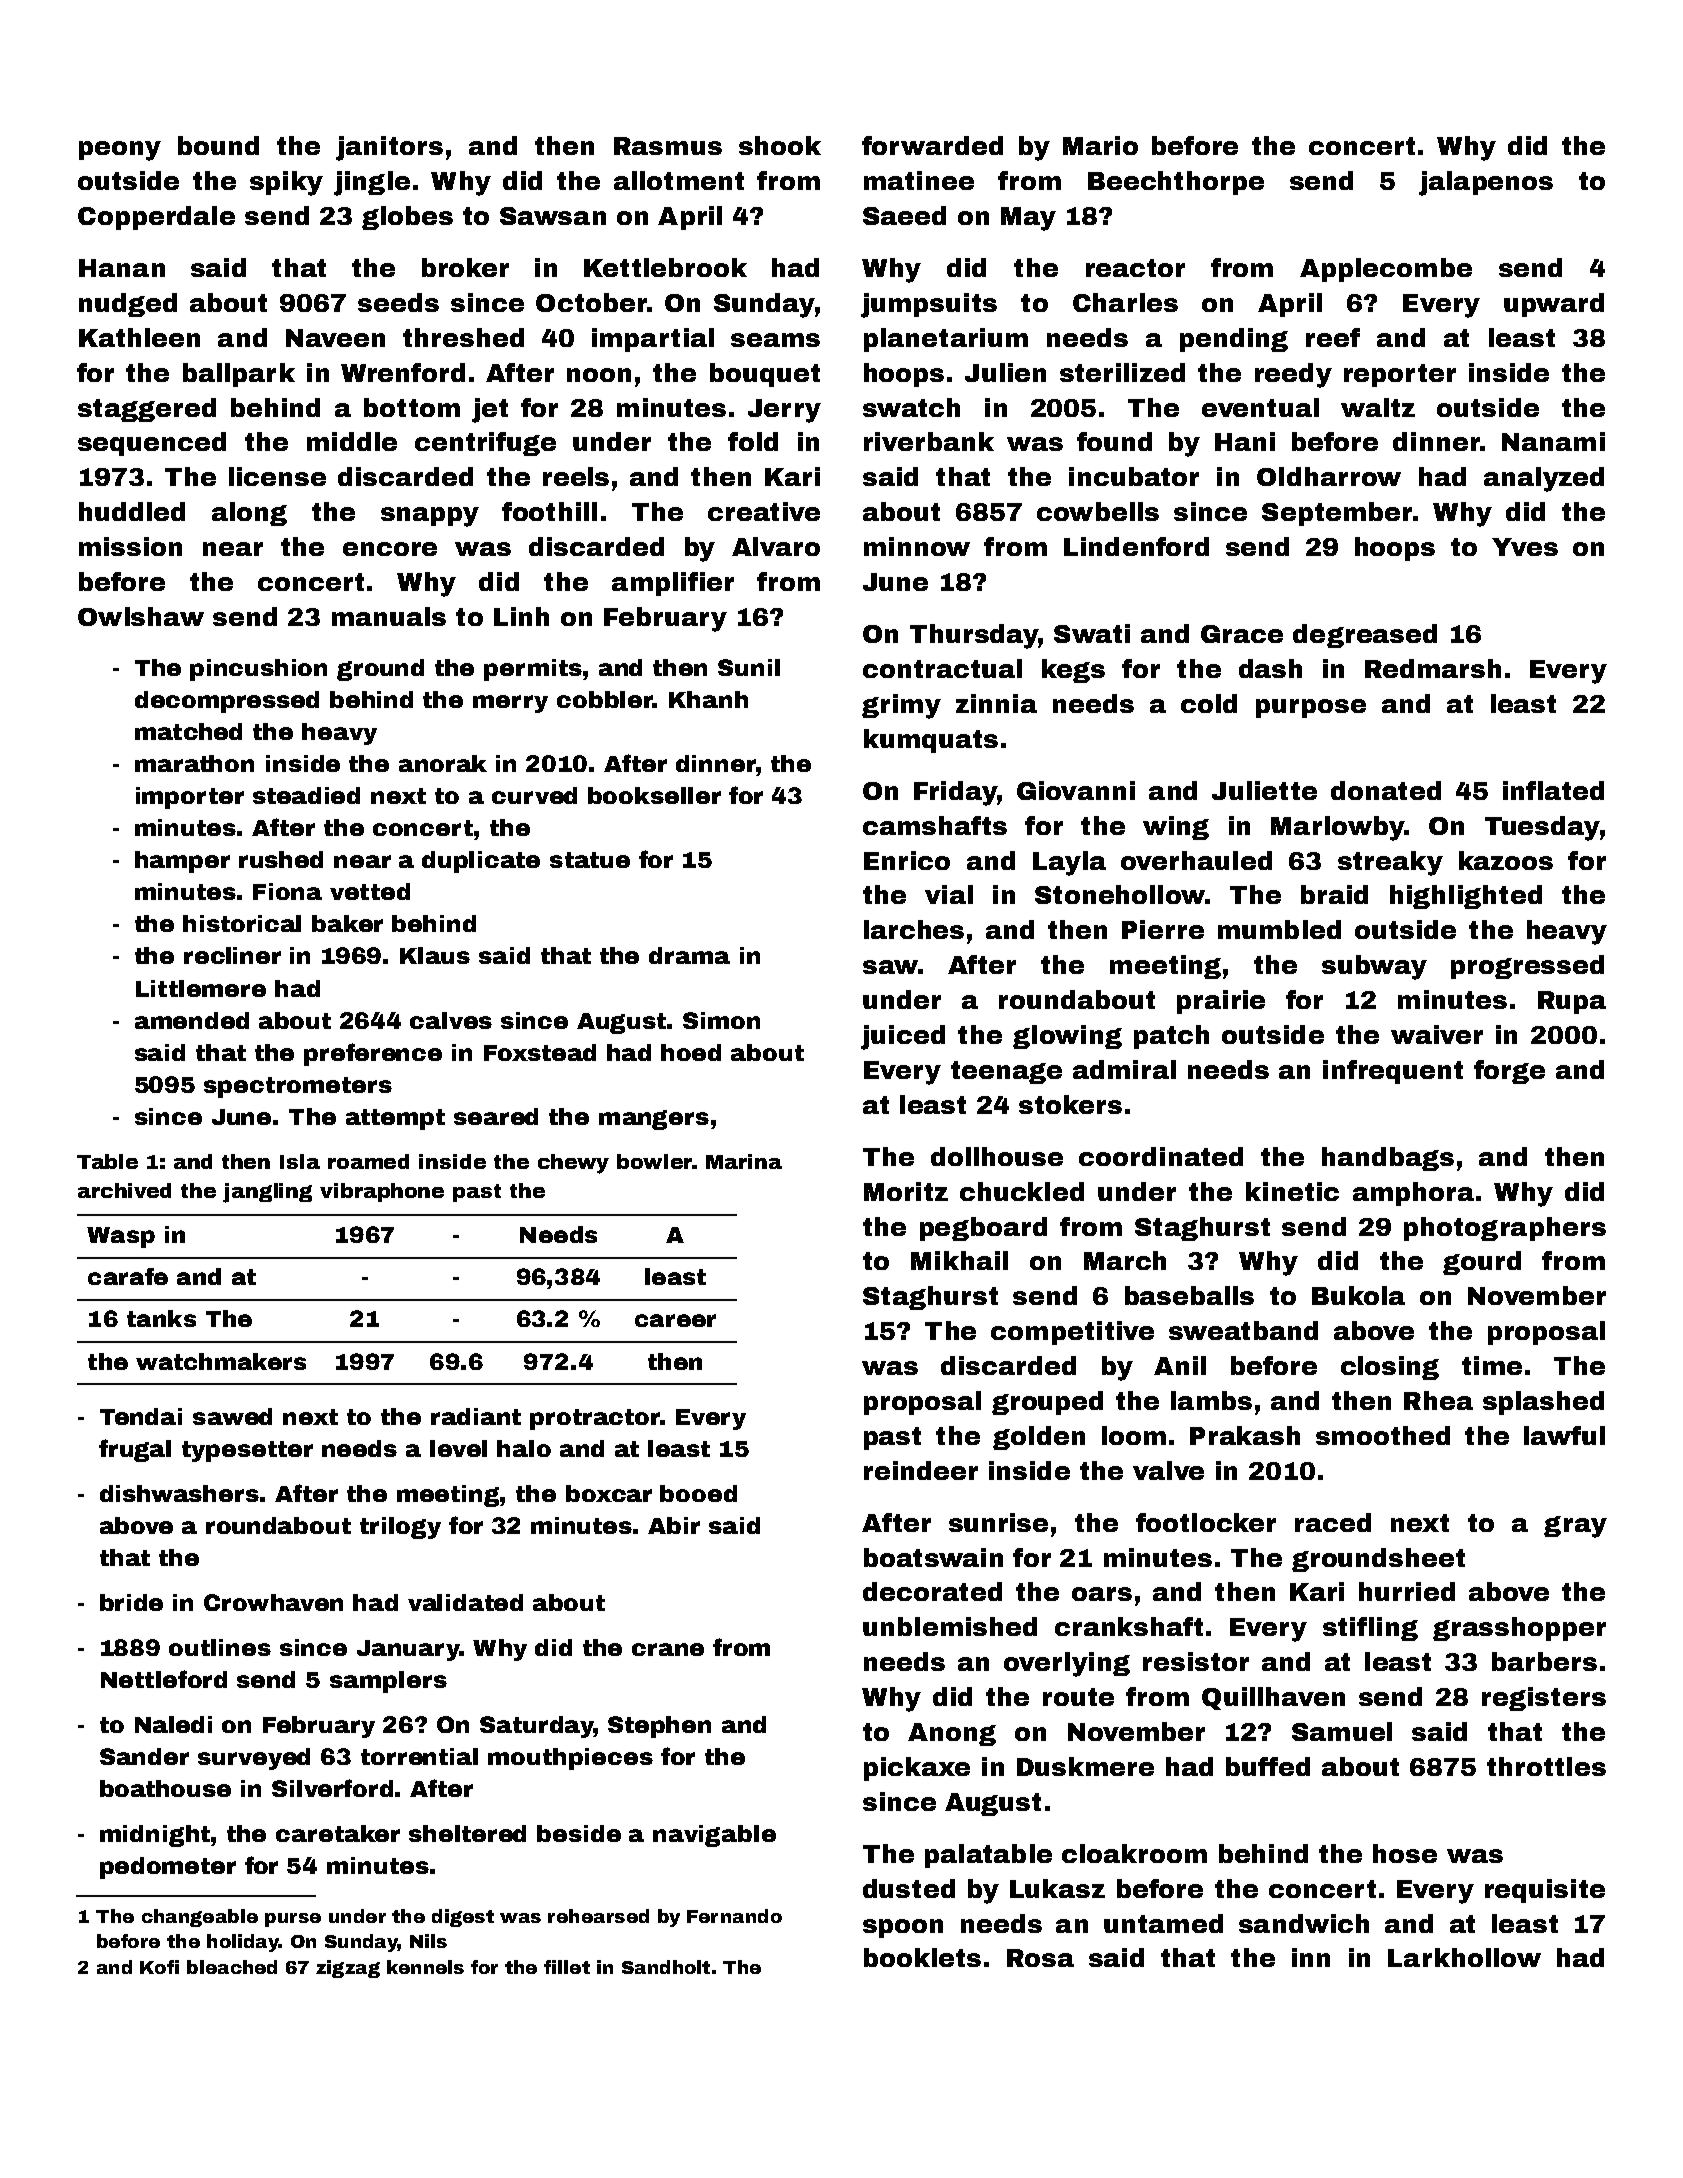 Image resolution: width=1683 pixels, height=2178 pixels. I want to click on grasshopper, so click(1519, 1629).
